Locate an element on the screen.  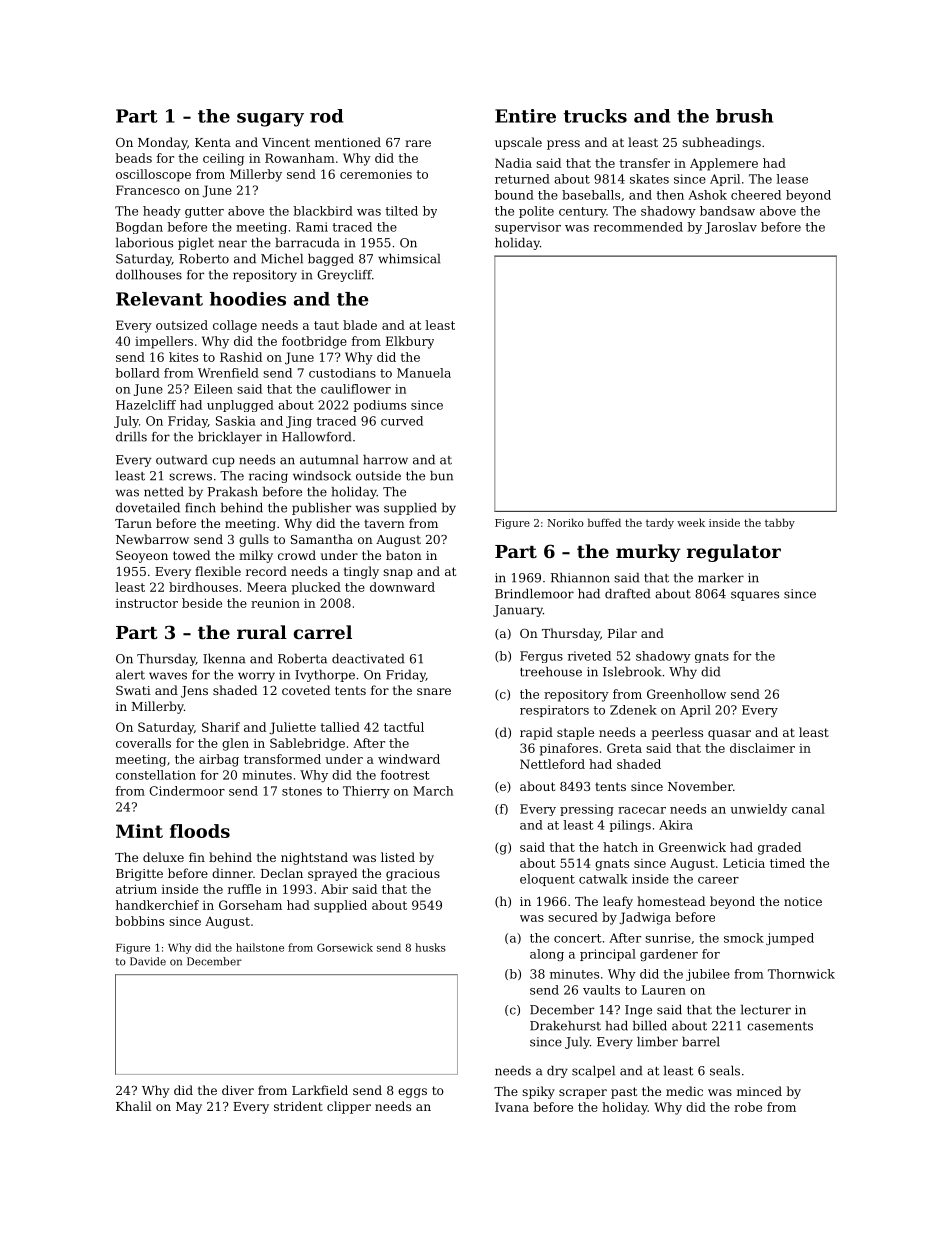
eloquent is located at coordinates (547, 880).
